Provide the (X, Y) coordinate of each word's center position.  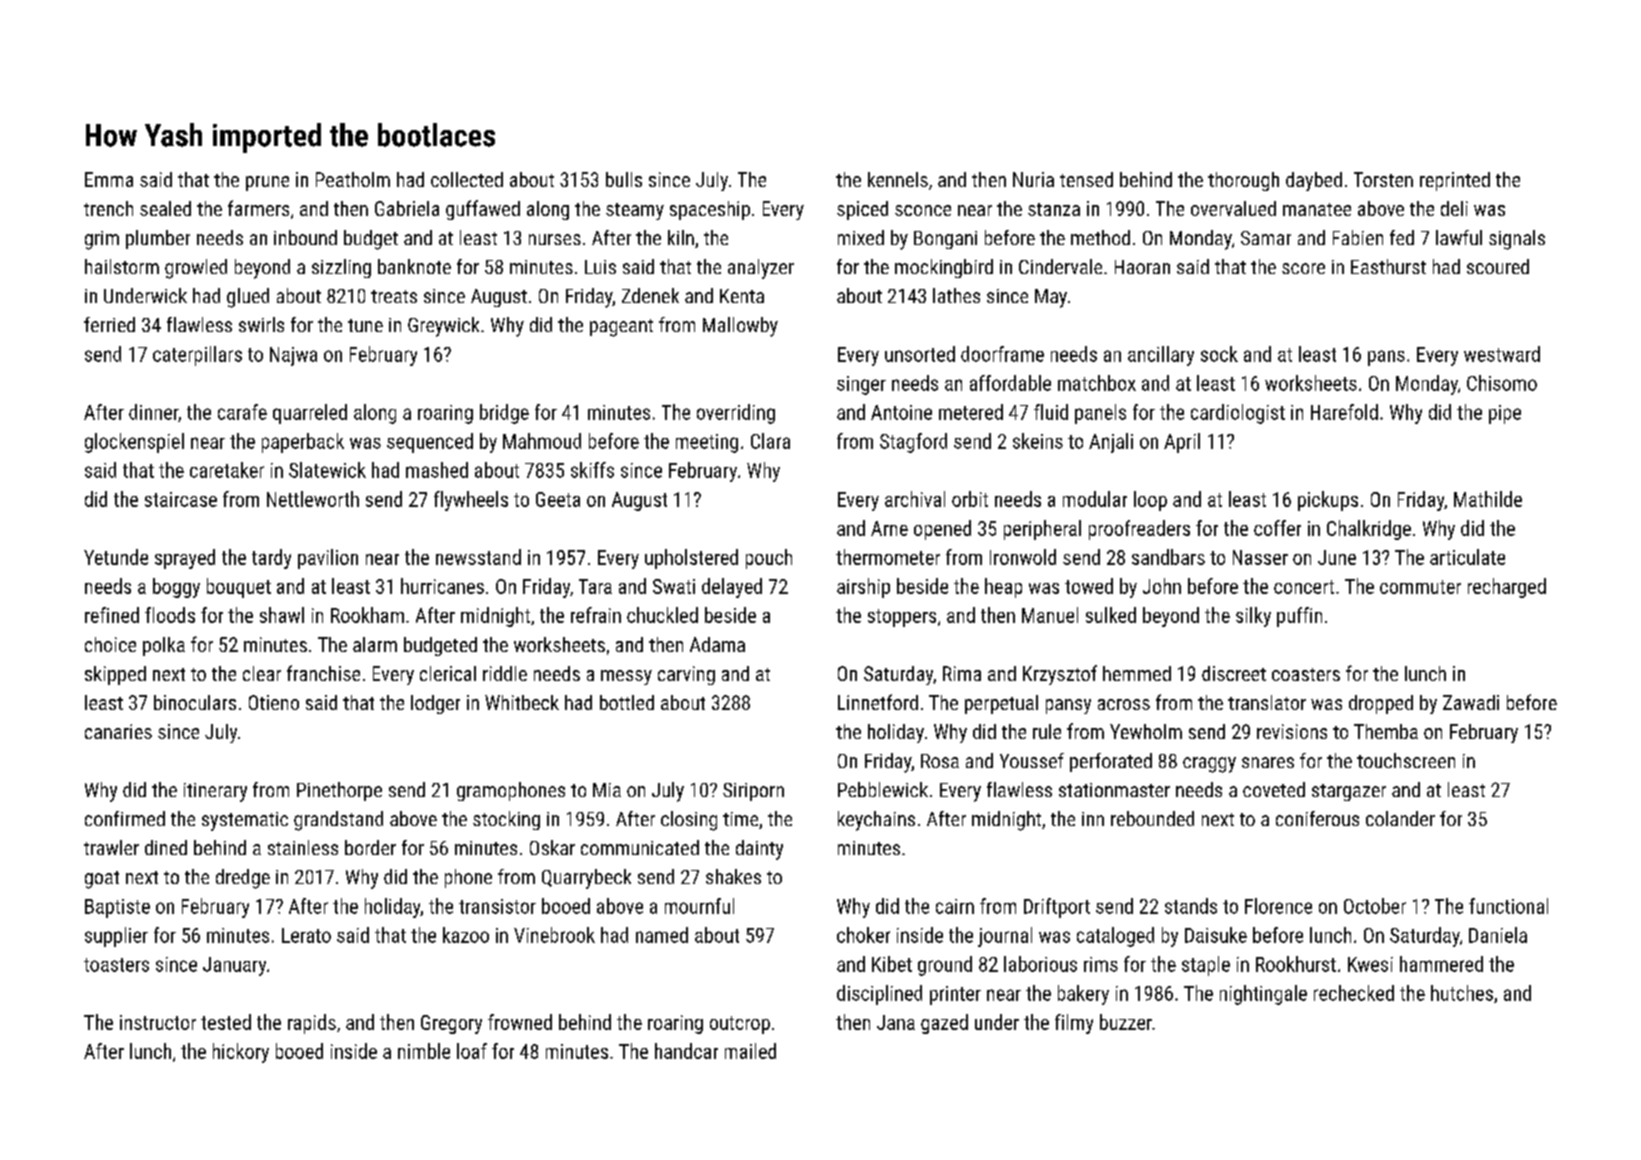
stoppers (902, 618)
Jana (896, 1022)
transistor (497, 906)
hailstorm (122, 266)
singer (861, 385)
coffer (1277, 528)
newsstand (478, 557)
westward (1502, 354)
